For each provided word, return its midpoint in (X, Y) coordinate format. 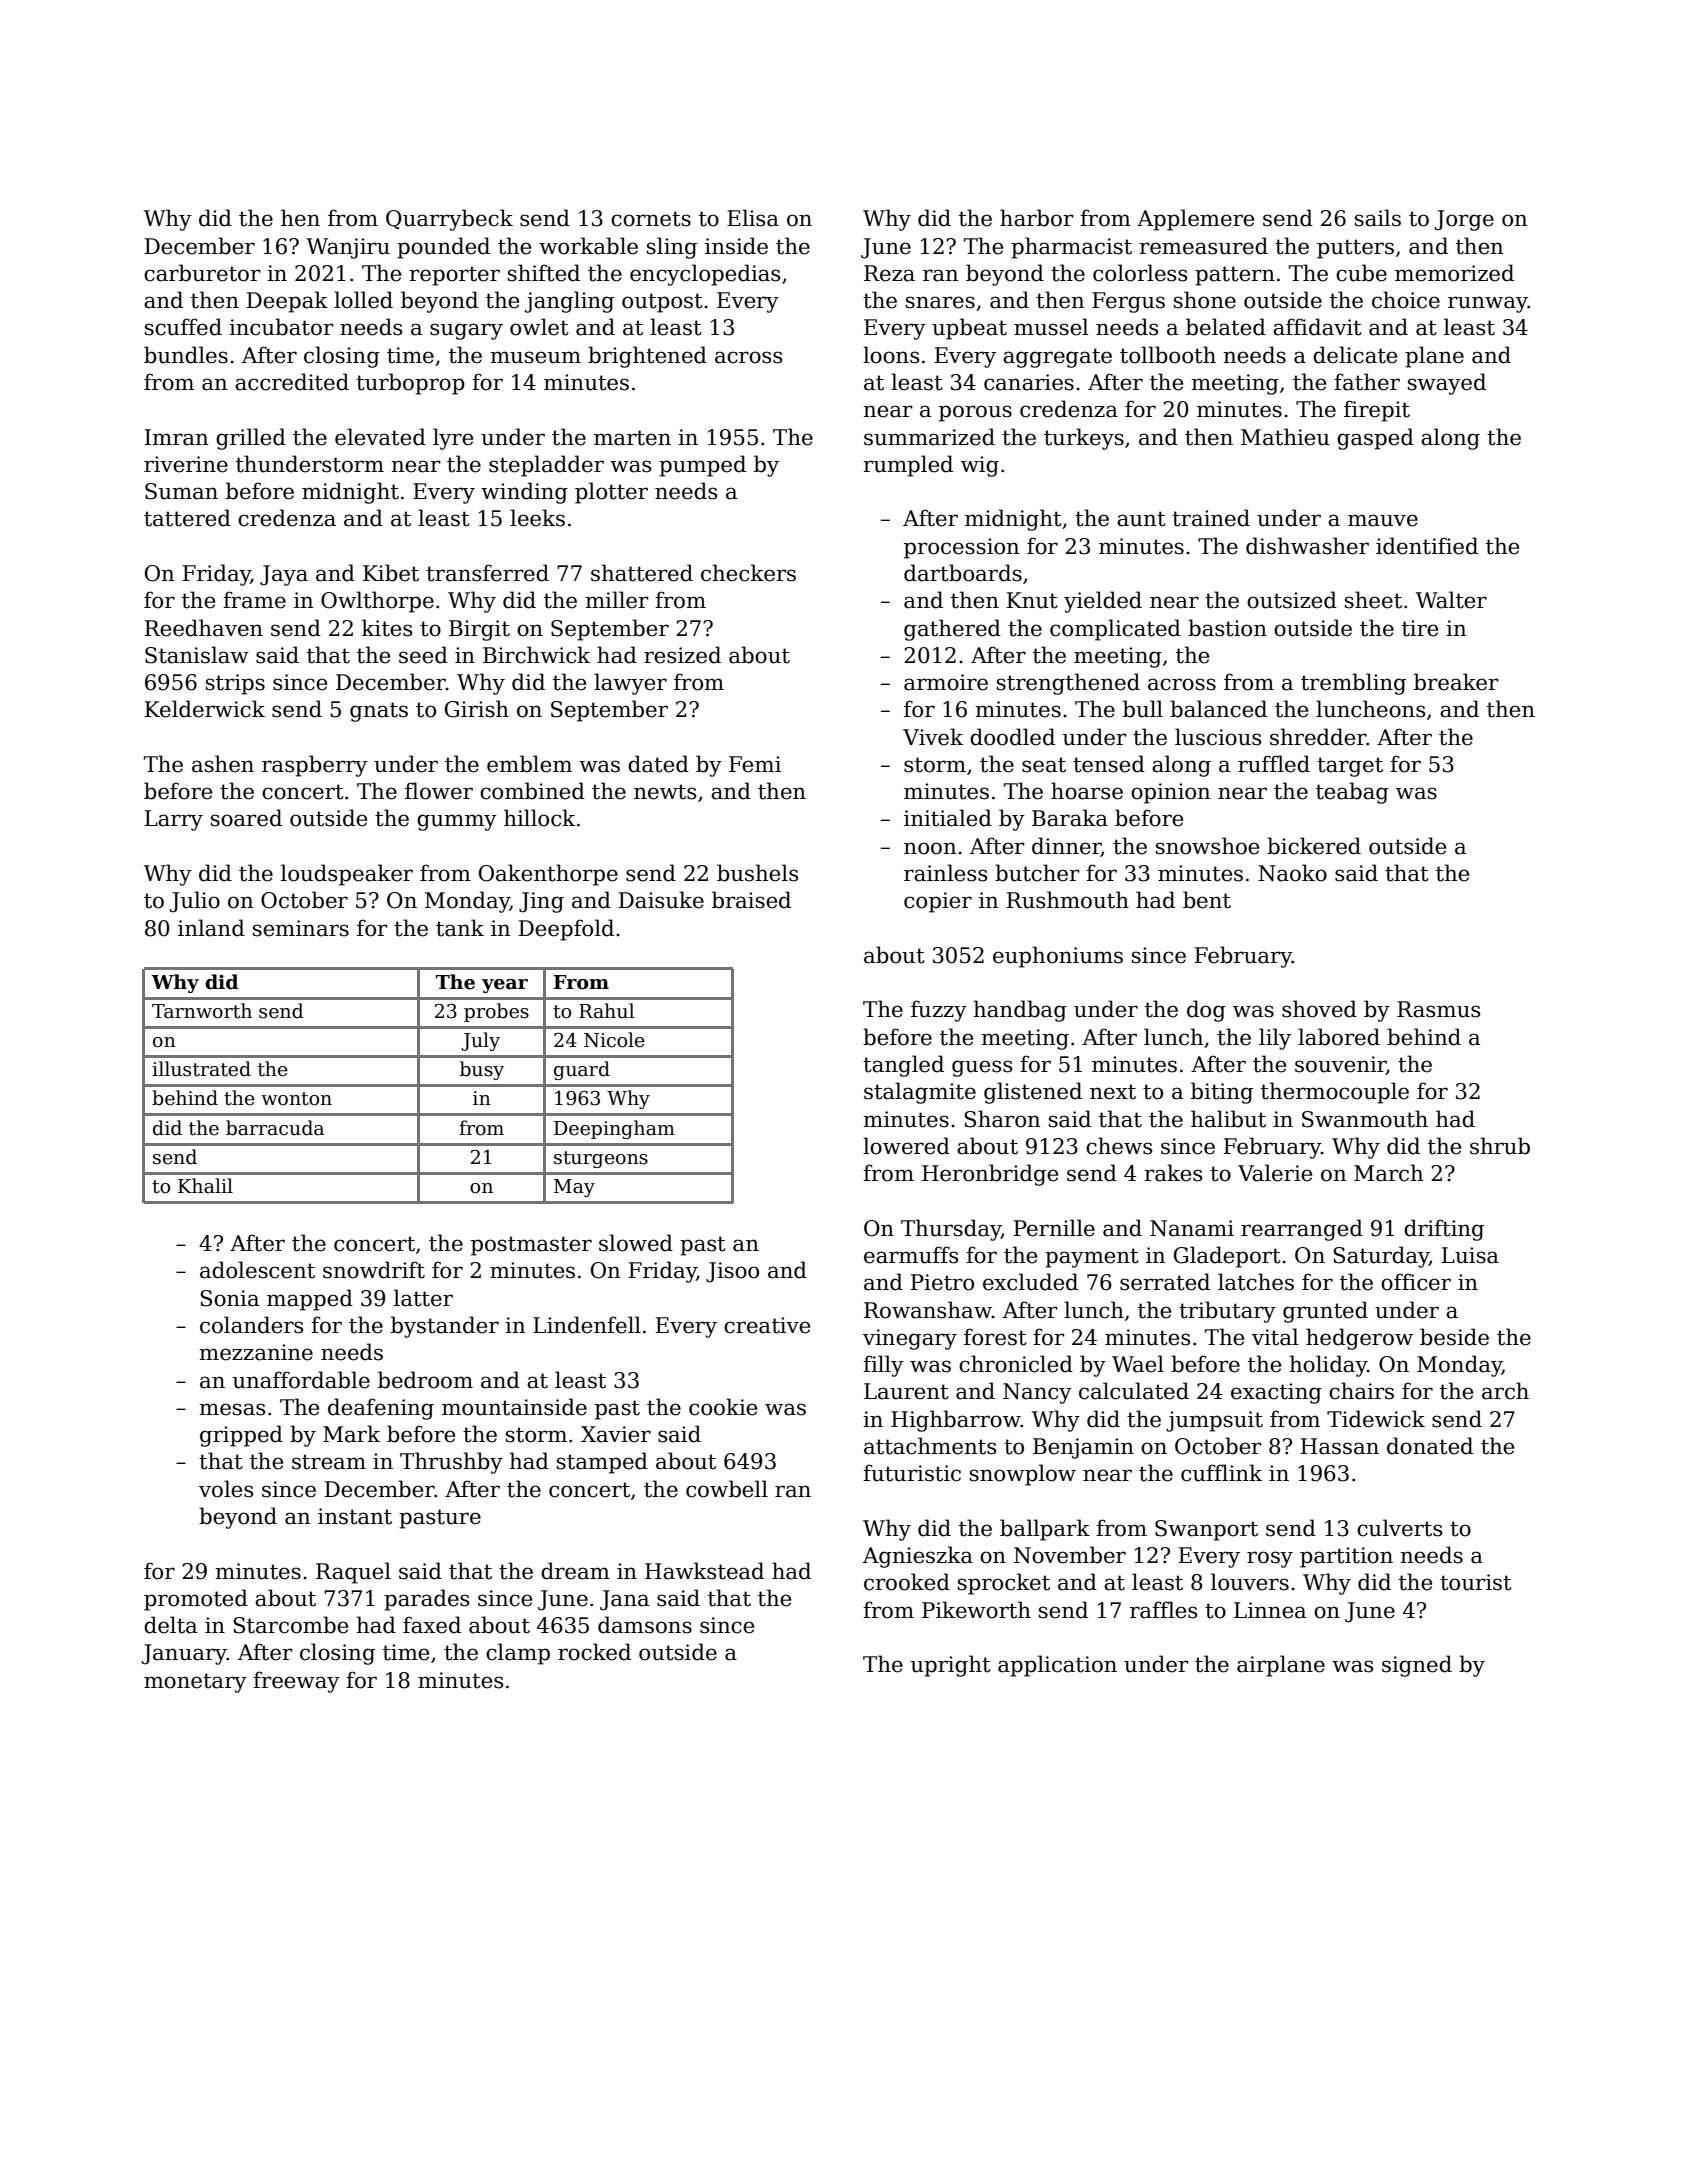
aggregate (1057, 358)
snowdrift (374, 1270)
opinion (1170, 793)
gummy (457, 822)
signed (1417, 1666)
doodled (1012, 737)
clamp (518, 1654)
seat (1044, 765)
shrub (1500, 1146)
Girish (477, 709)
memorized (1454, 273)
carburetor (202, 273)
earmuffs (911, 1255)
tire (1420, 628)
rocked (594, 1652)
